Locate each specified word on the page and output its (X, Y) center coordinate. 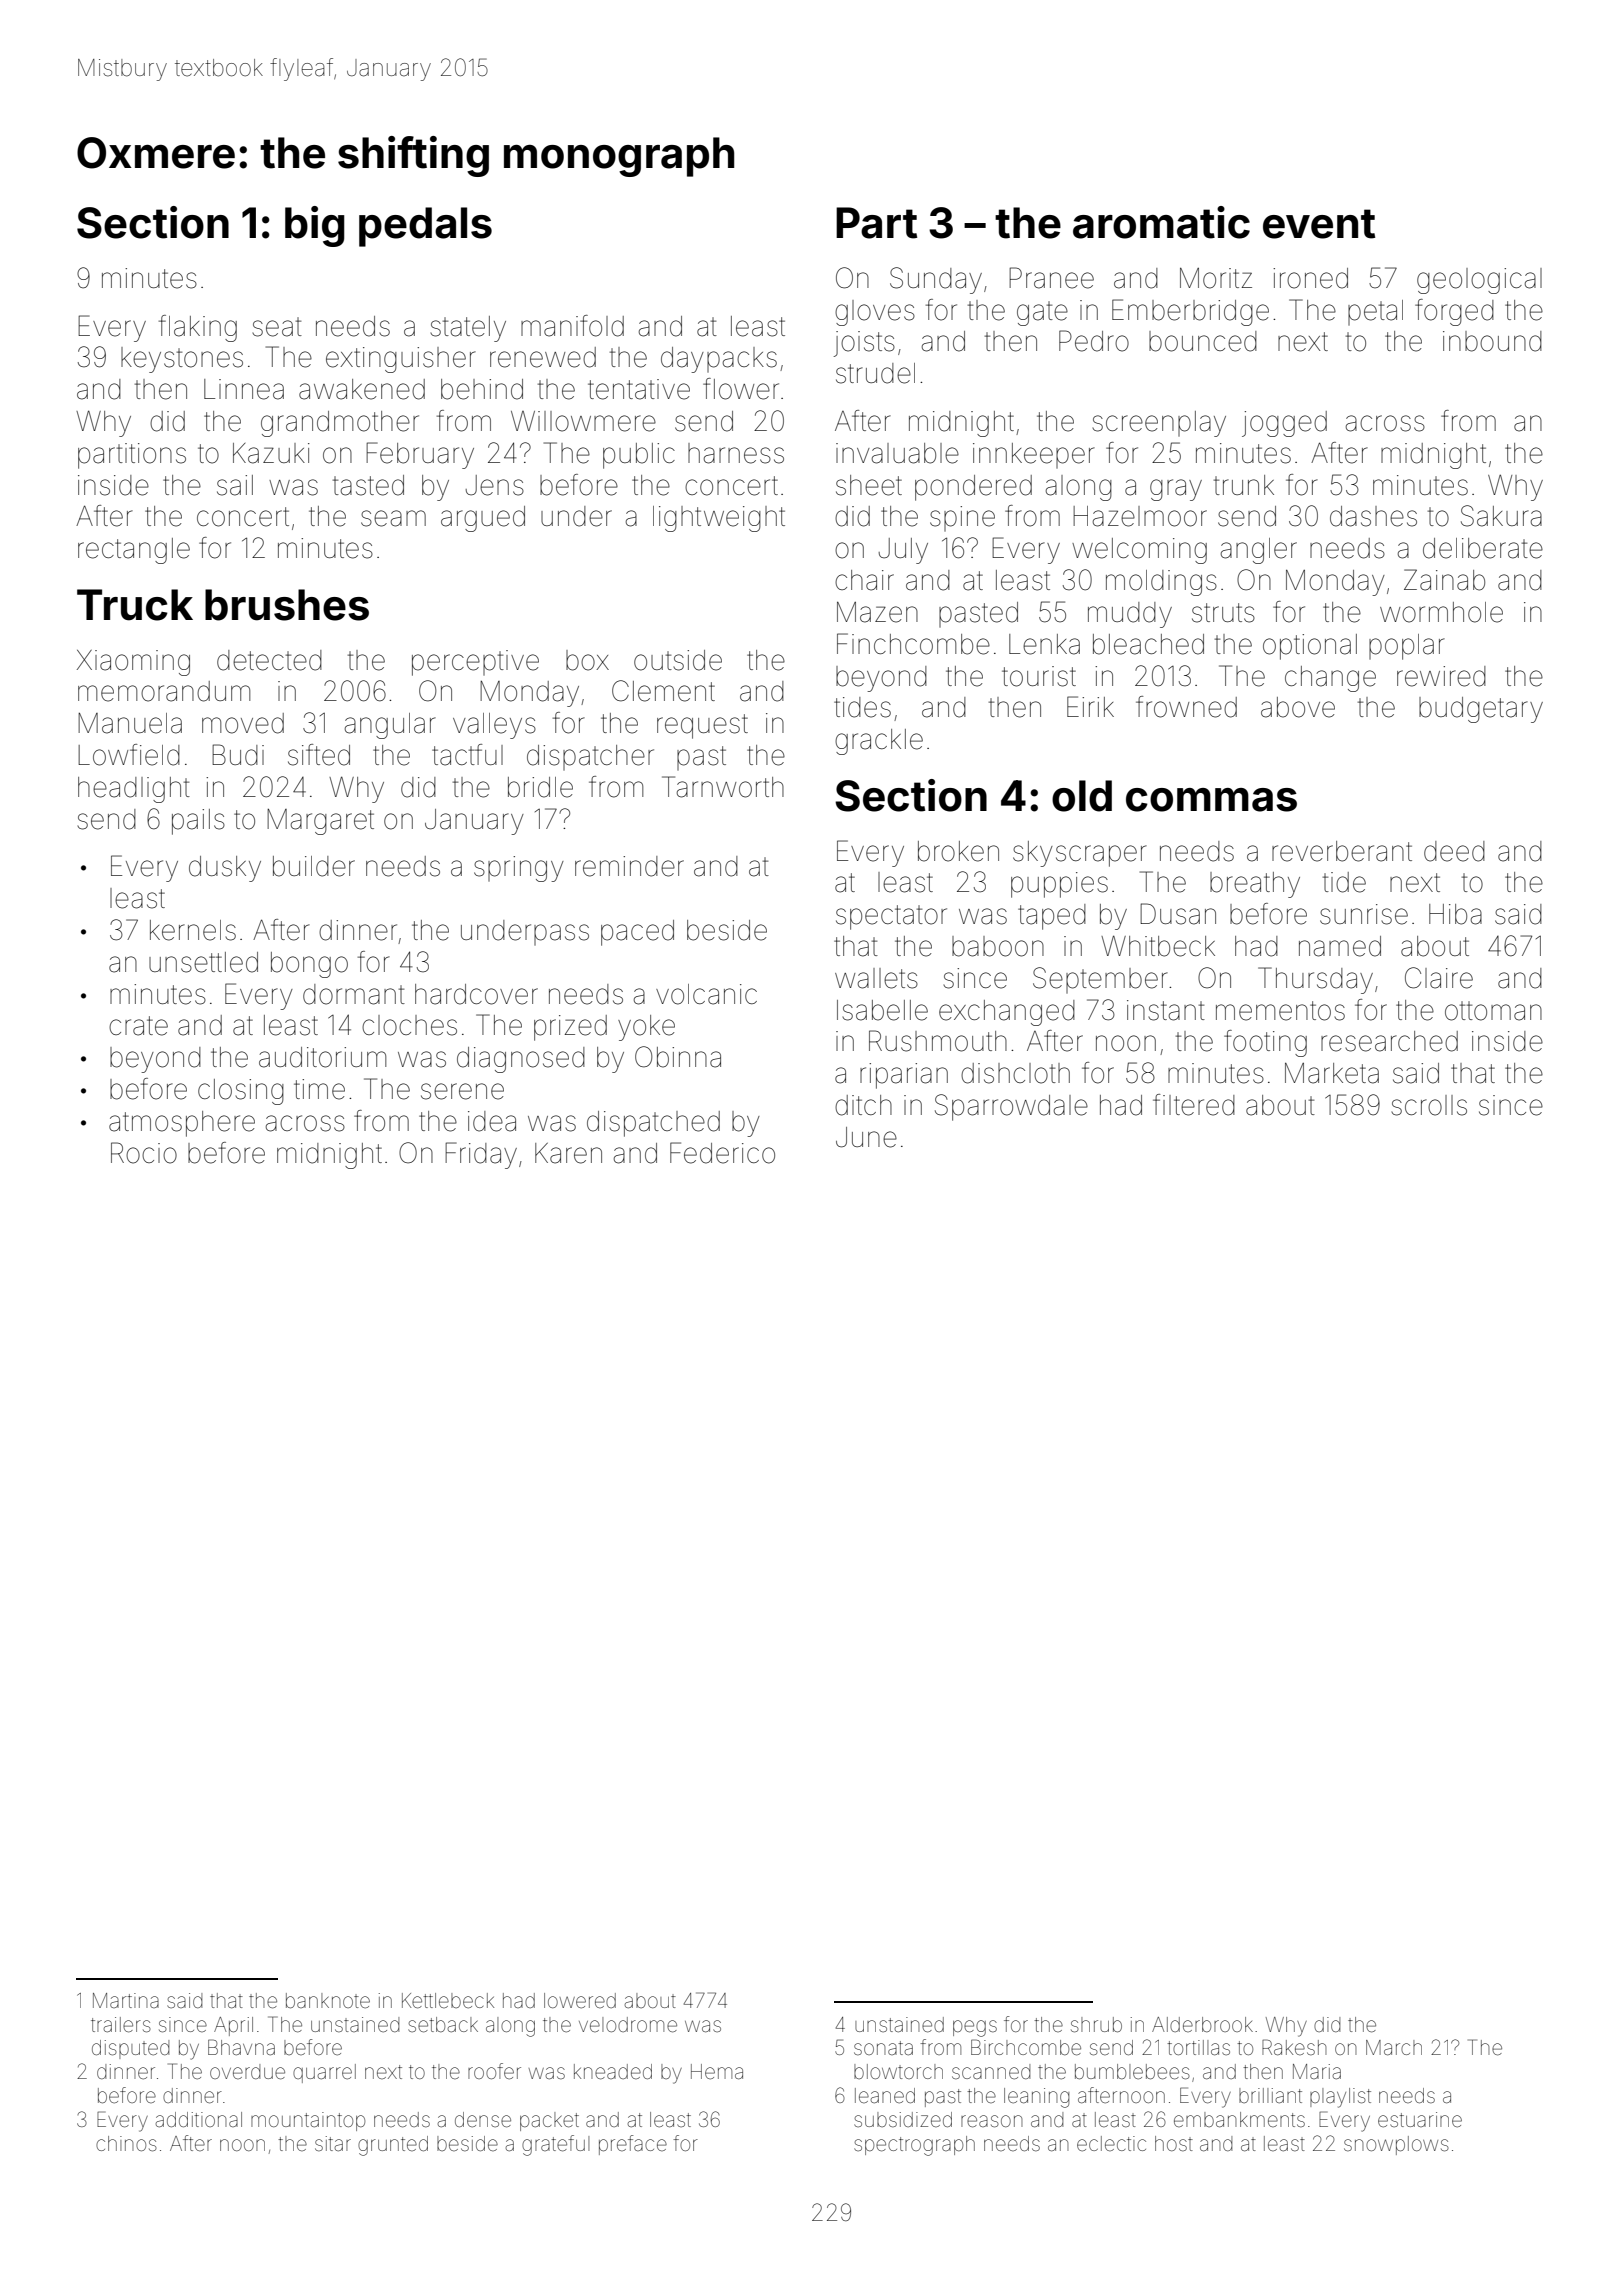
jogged (1284, 424)
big (315, 226)
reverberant (1342, 851)
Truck (135, 605)
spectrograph (914, 2146)
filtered (1194, 1105)
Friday (481, 1155)
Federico (722, 1153)
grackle (879, 742)
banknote (328, 2000)
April (233, 2026)
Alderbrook (1202, 2024)
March (1394, 2047)
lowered (580, 2000)
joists (864, 344)
